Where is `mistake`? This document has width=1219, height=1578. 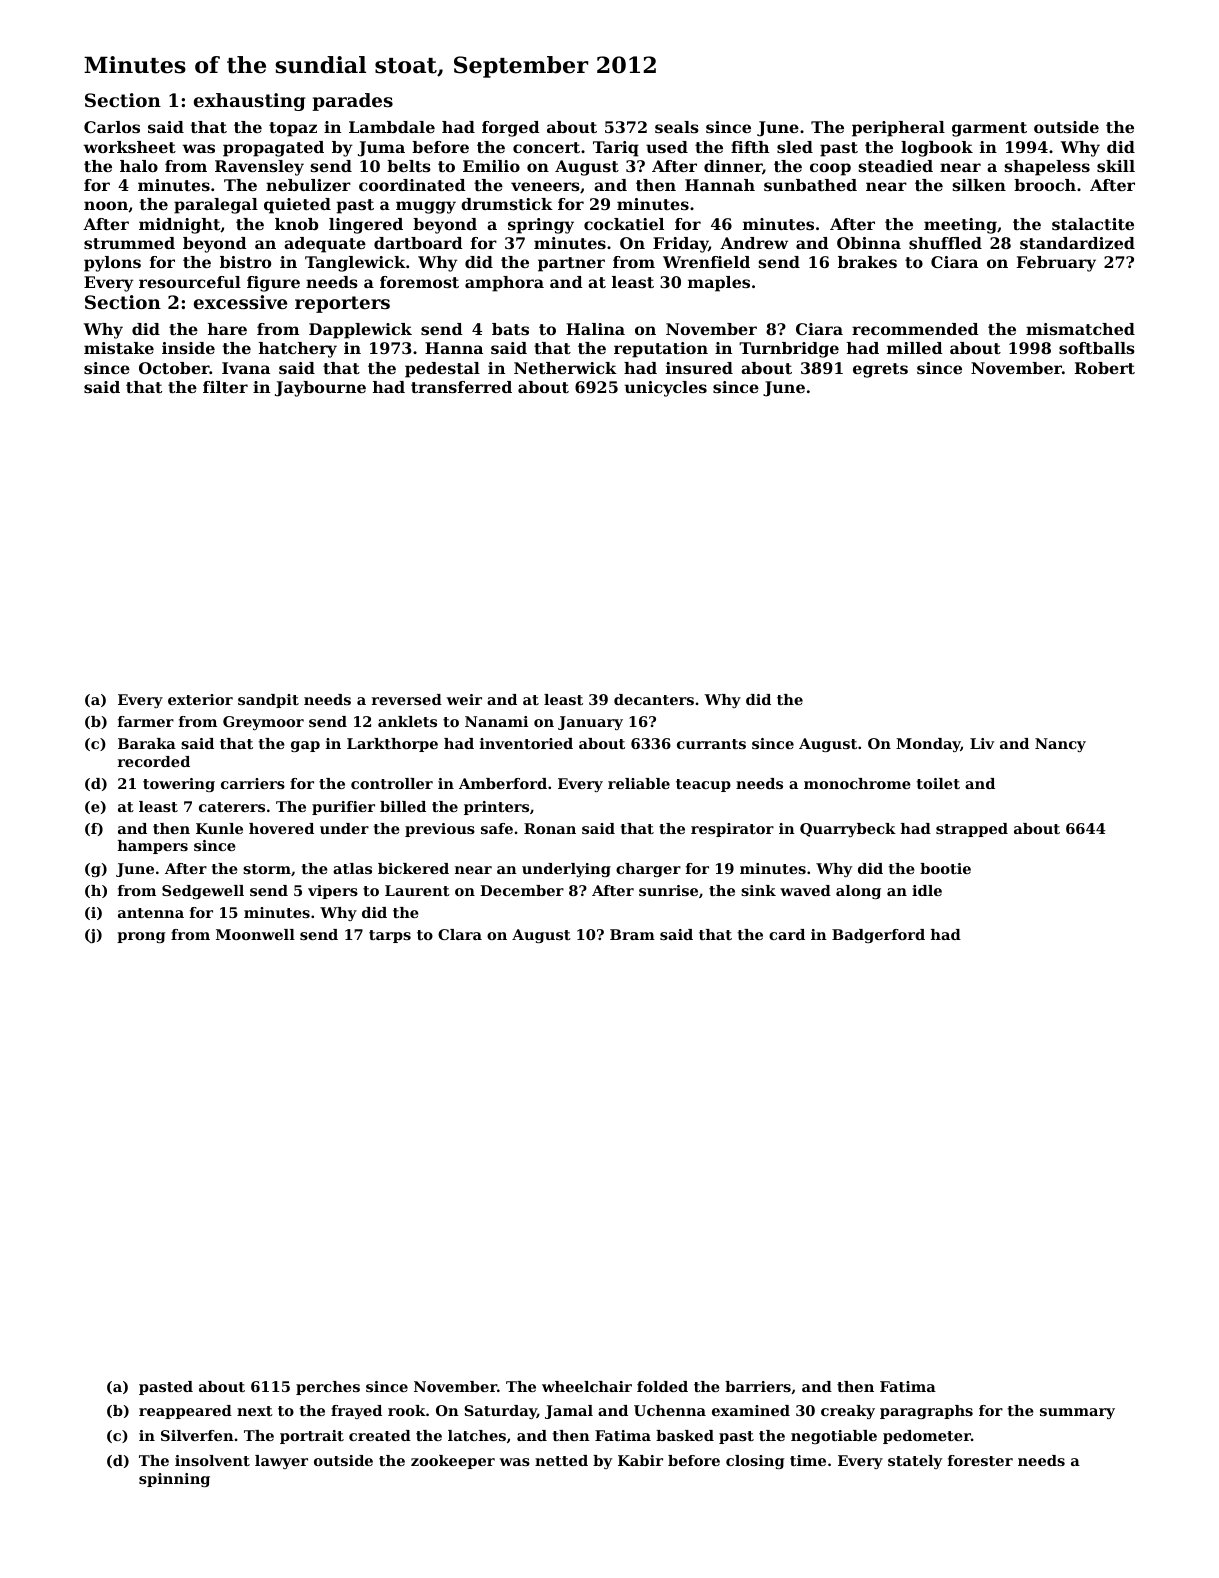 mistake is located at coordinates (119, 348).
